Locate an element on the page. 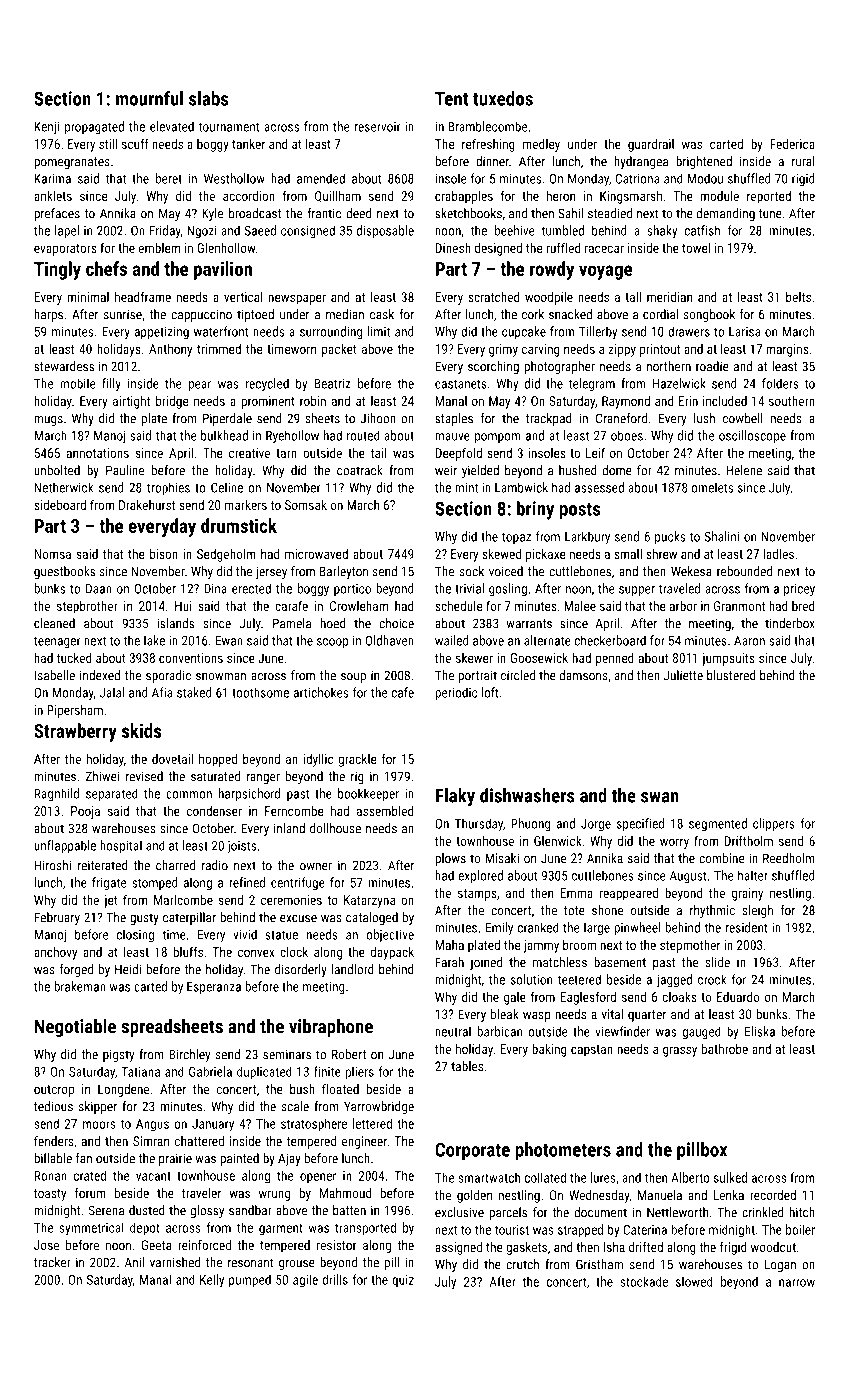 The height and width of the page is (1400, 849). Friday is located at coordinates (165, 232).
